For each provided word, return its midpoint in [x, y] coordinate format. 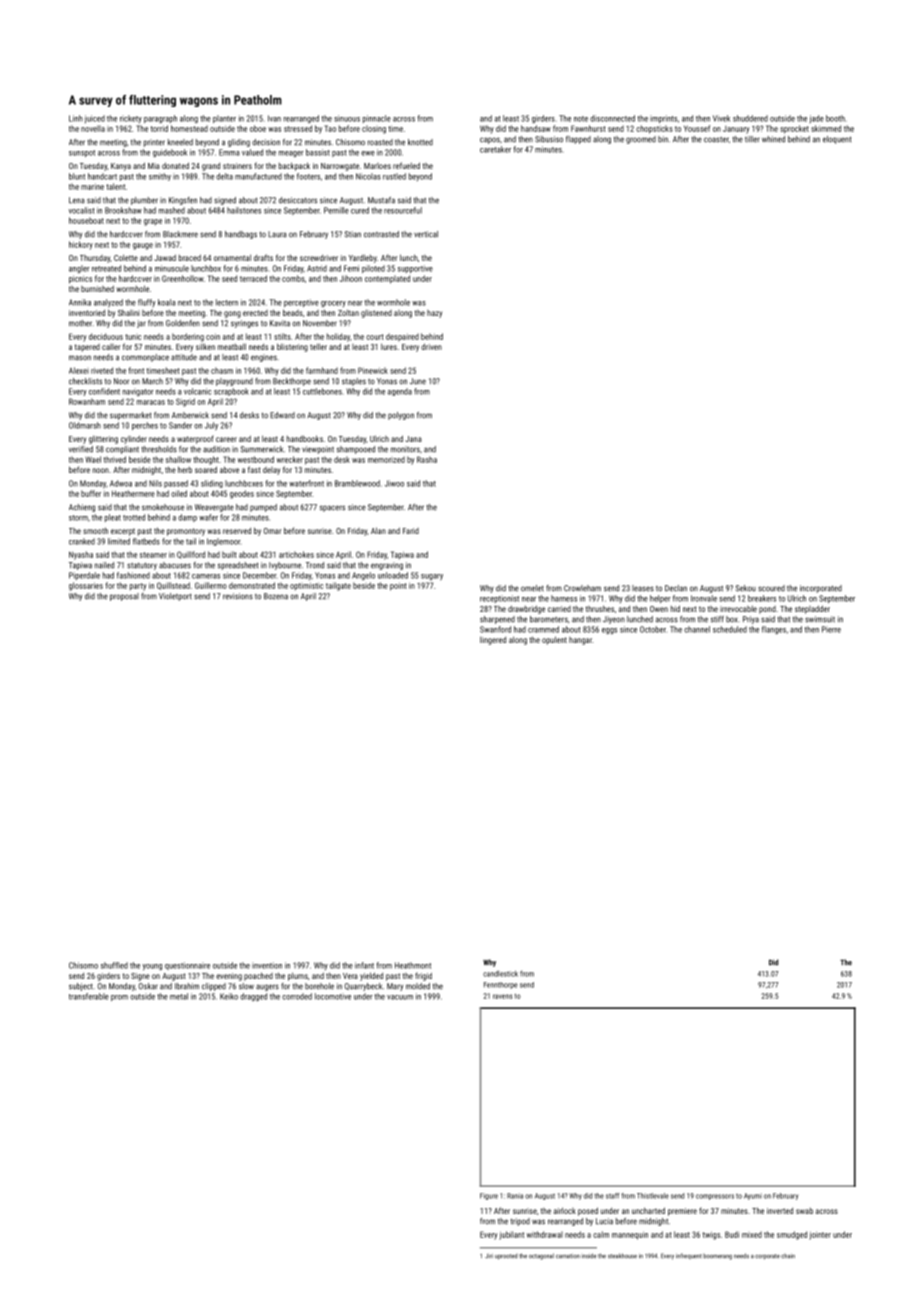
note [581, 119]
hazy [434, 314]
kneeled [180, 142]
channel [697, 629]
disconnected [612, 118]
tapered [87, 348]
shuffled [114, 965]
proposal [124, 597]
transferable [89, 996]
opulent [554, 640]
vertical [426, 234]
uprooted [506, 1257]
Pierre [831, 629]
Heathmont [413, 965]
